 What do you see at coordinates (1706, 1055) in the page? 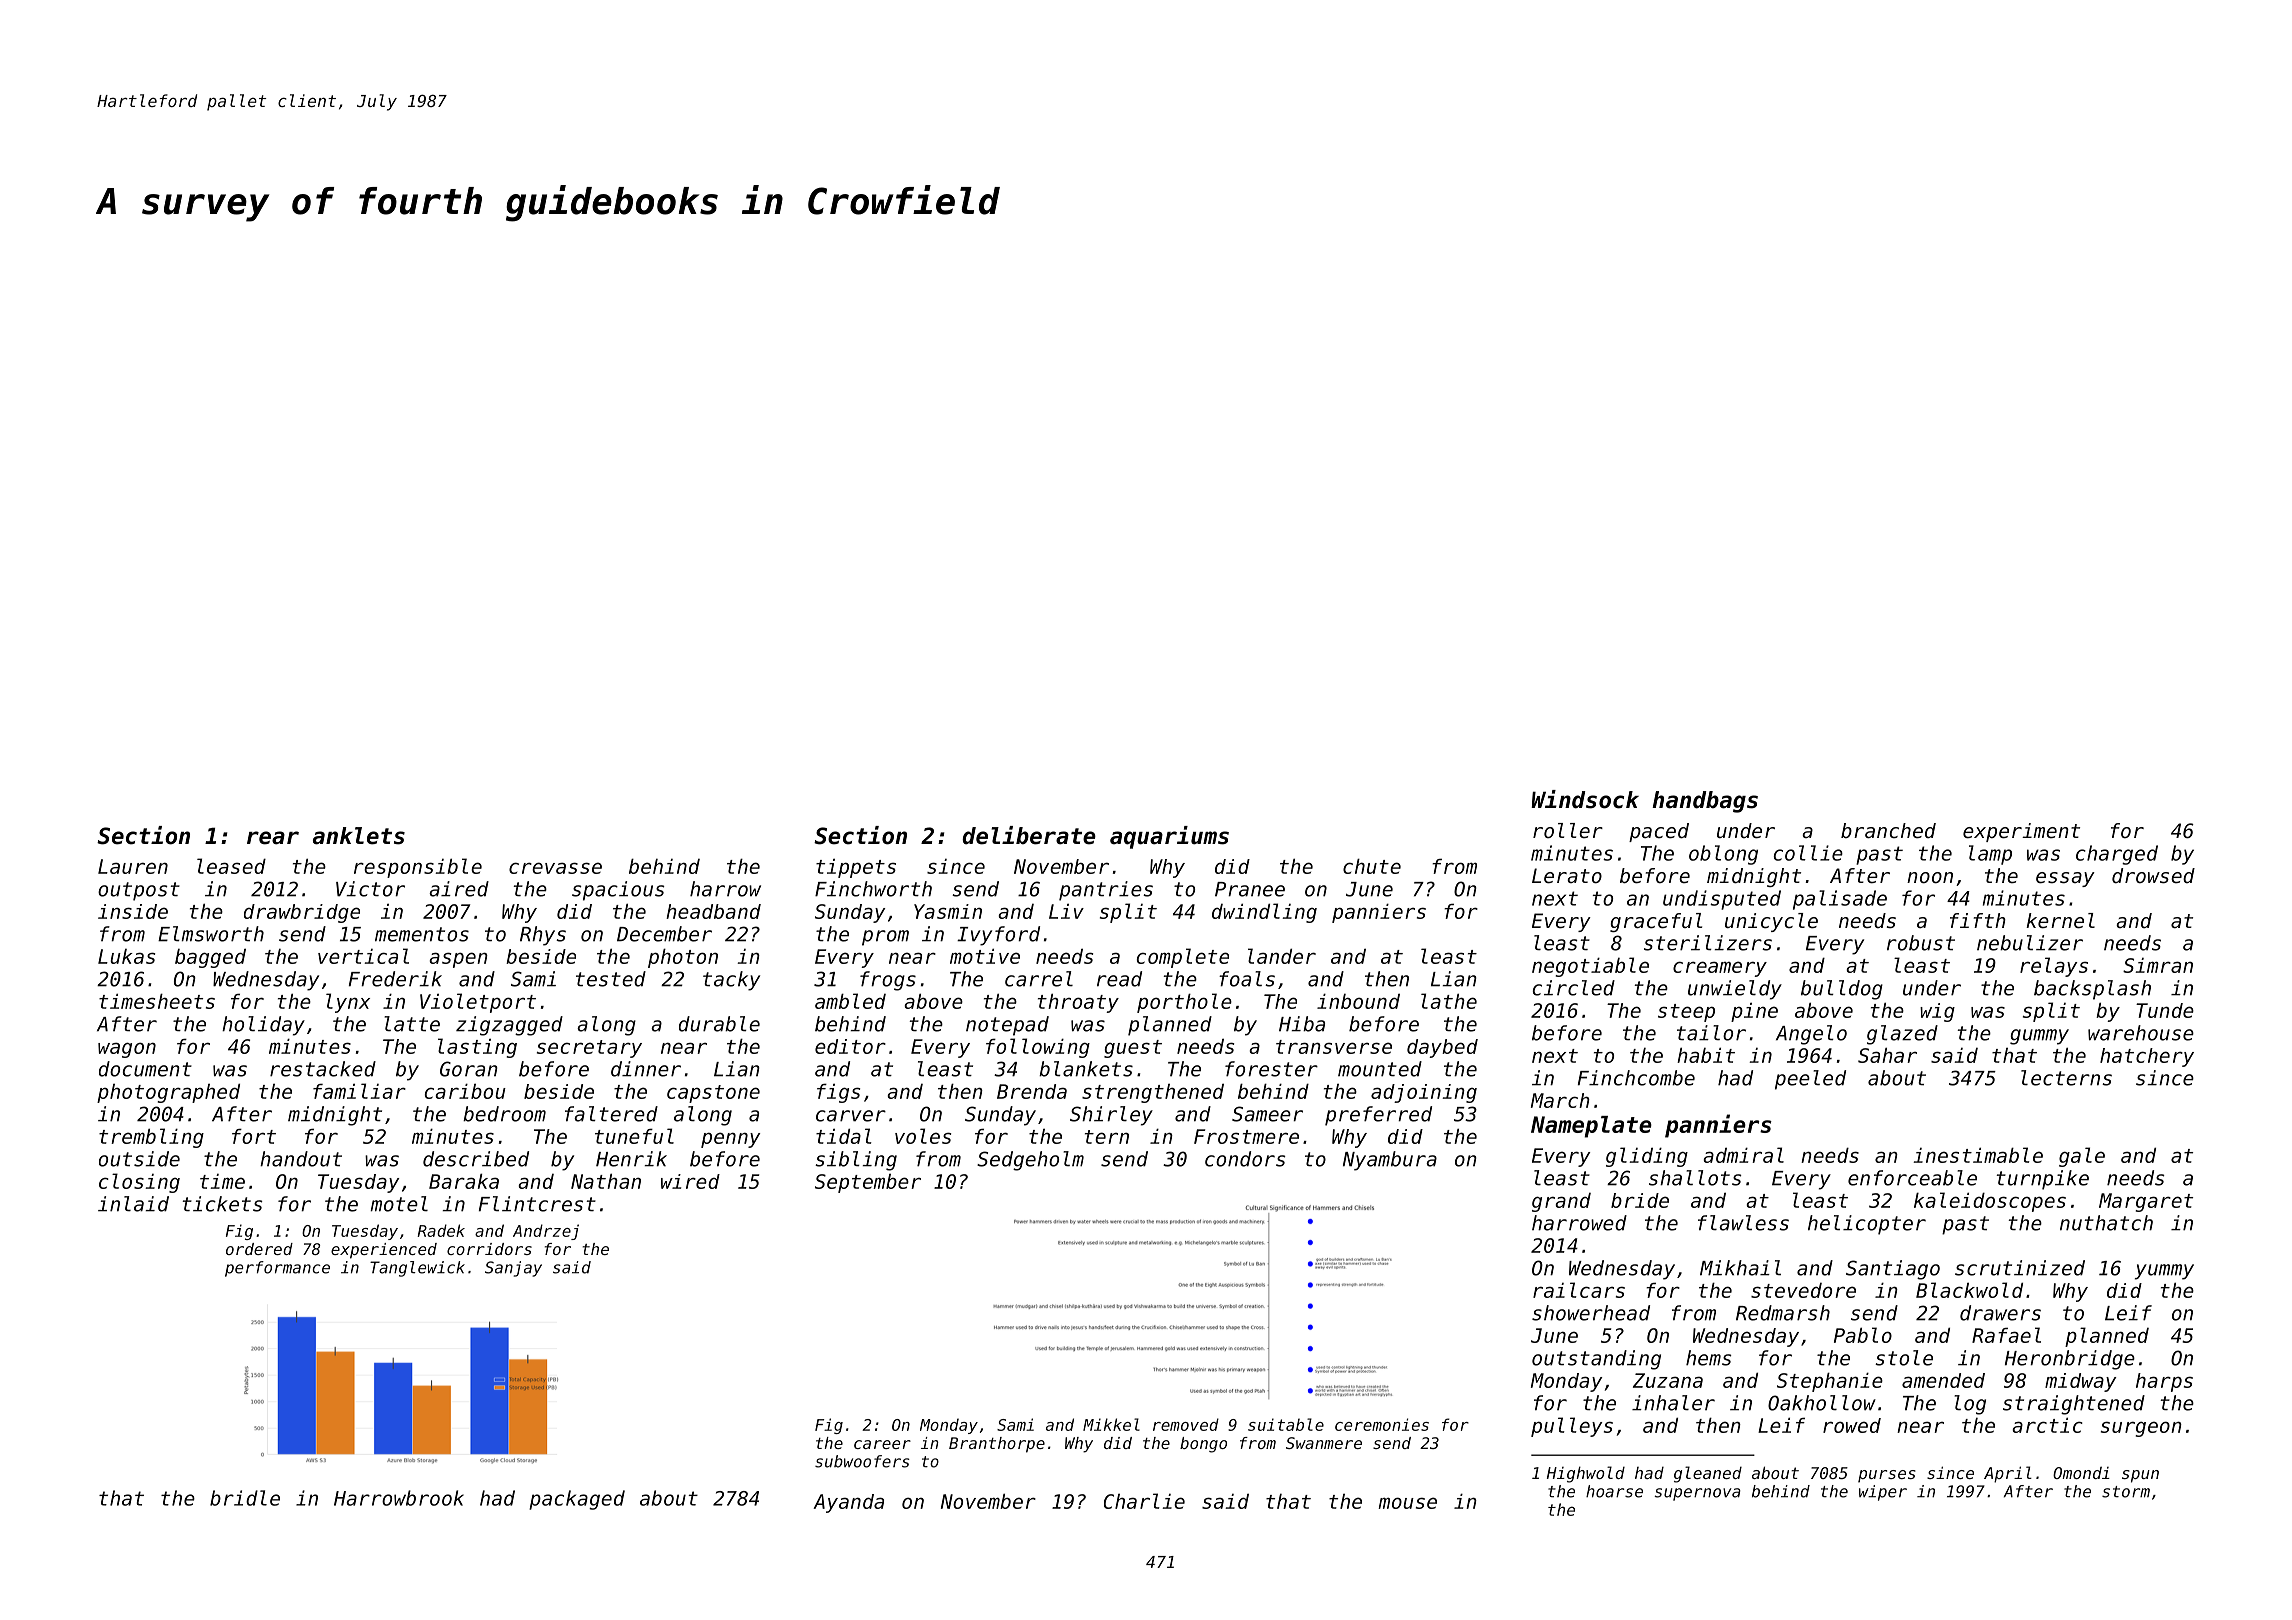
I see `habit` at bounding box center [1706, 1055].
